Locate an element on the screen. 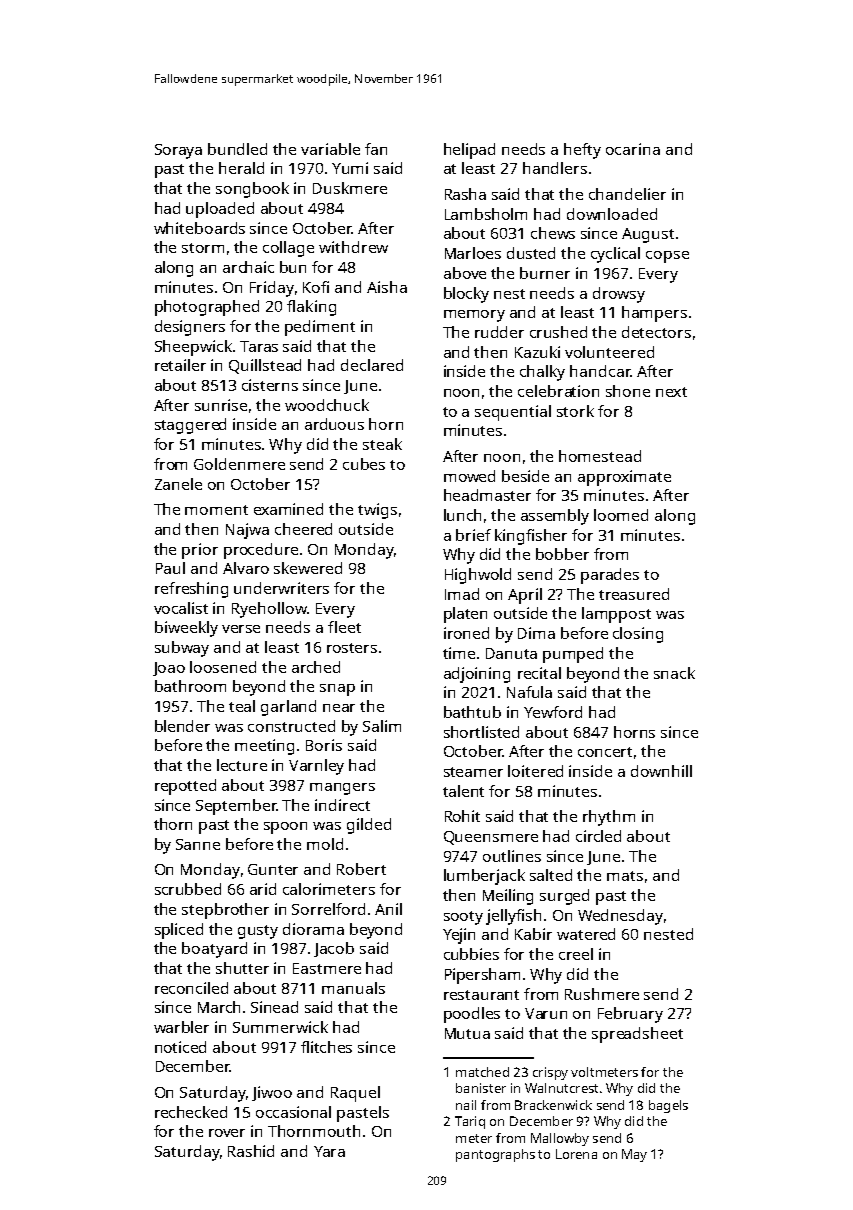  chews is located at coordinates (553, 233).
